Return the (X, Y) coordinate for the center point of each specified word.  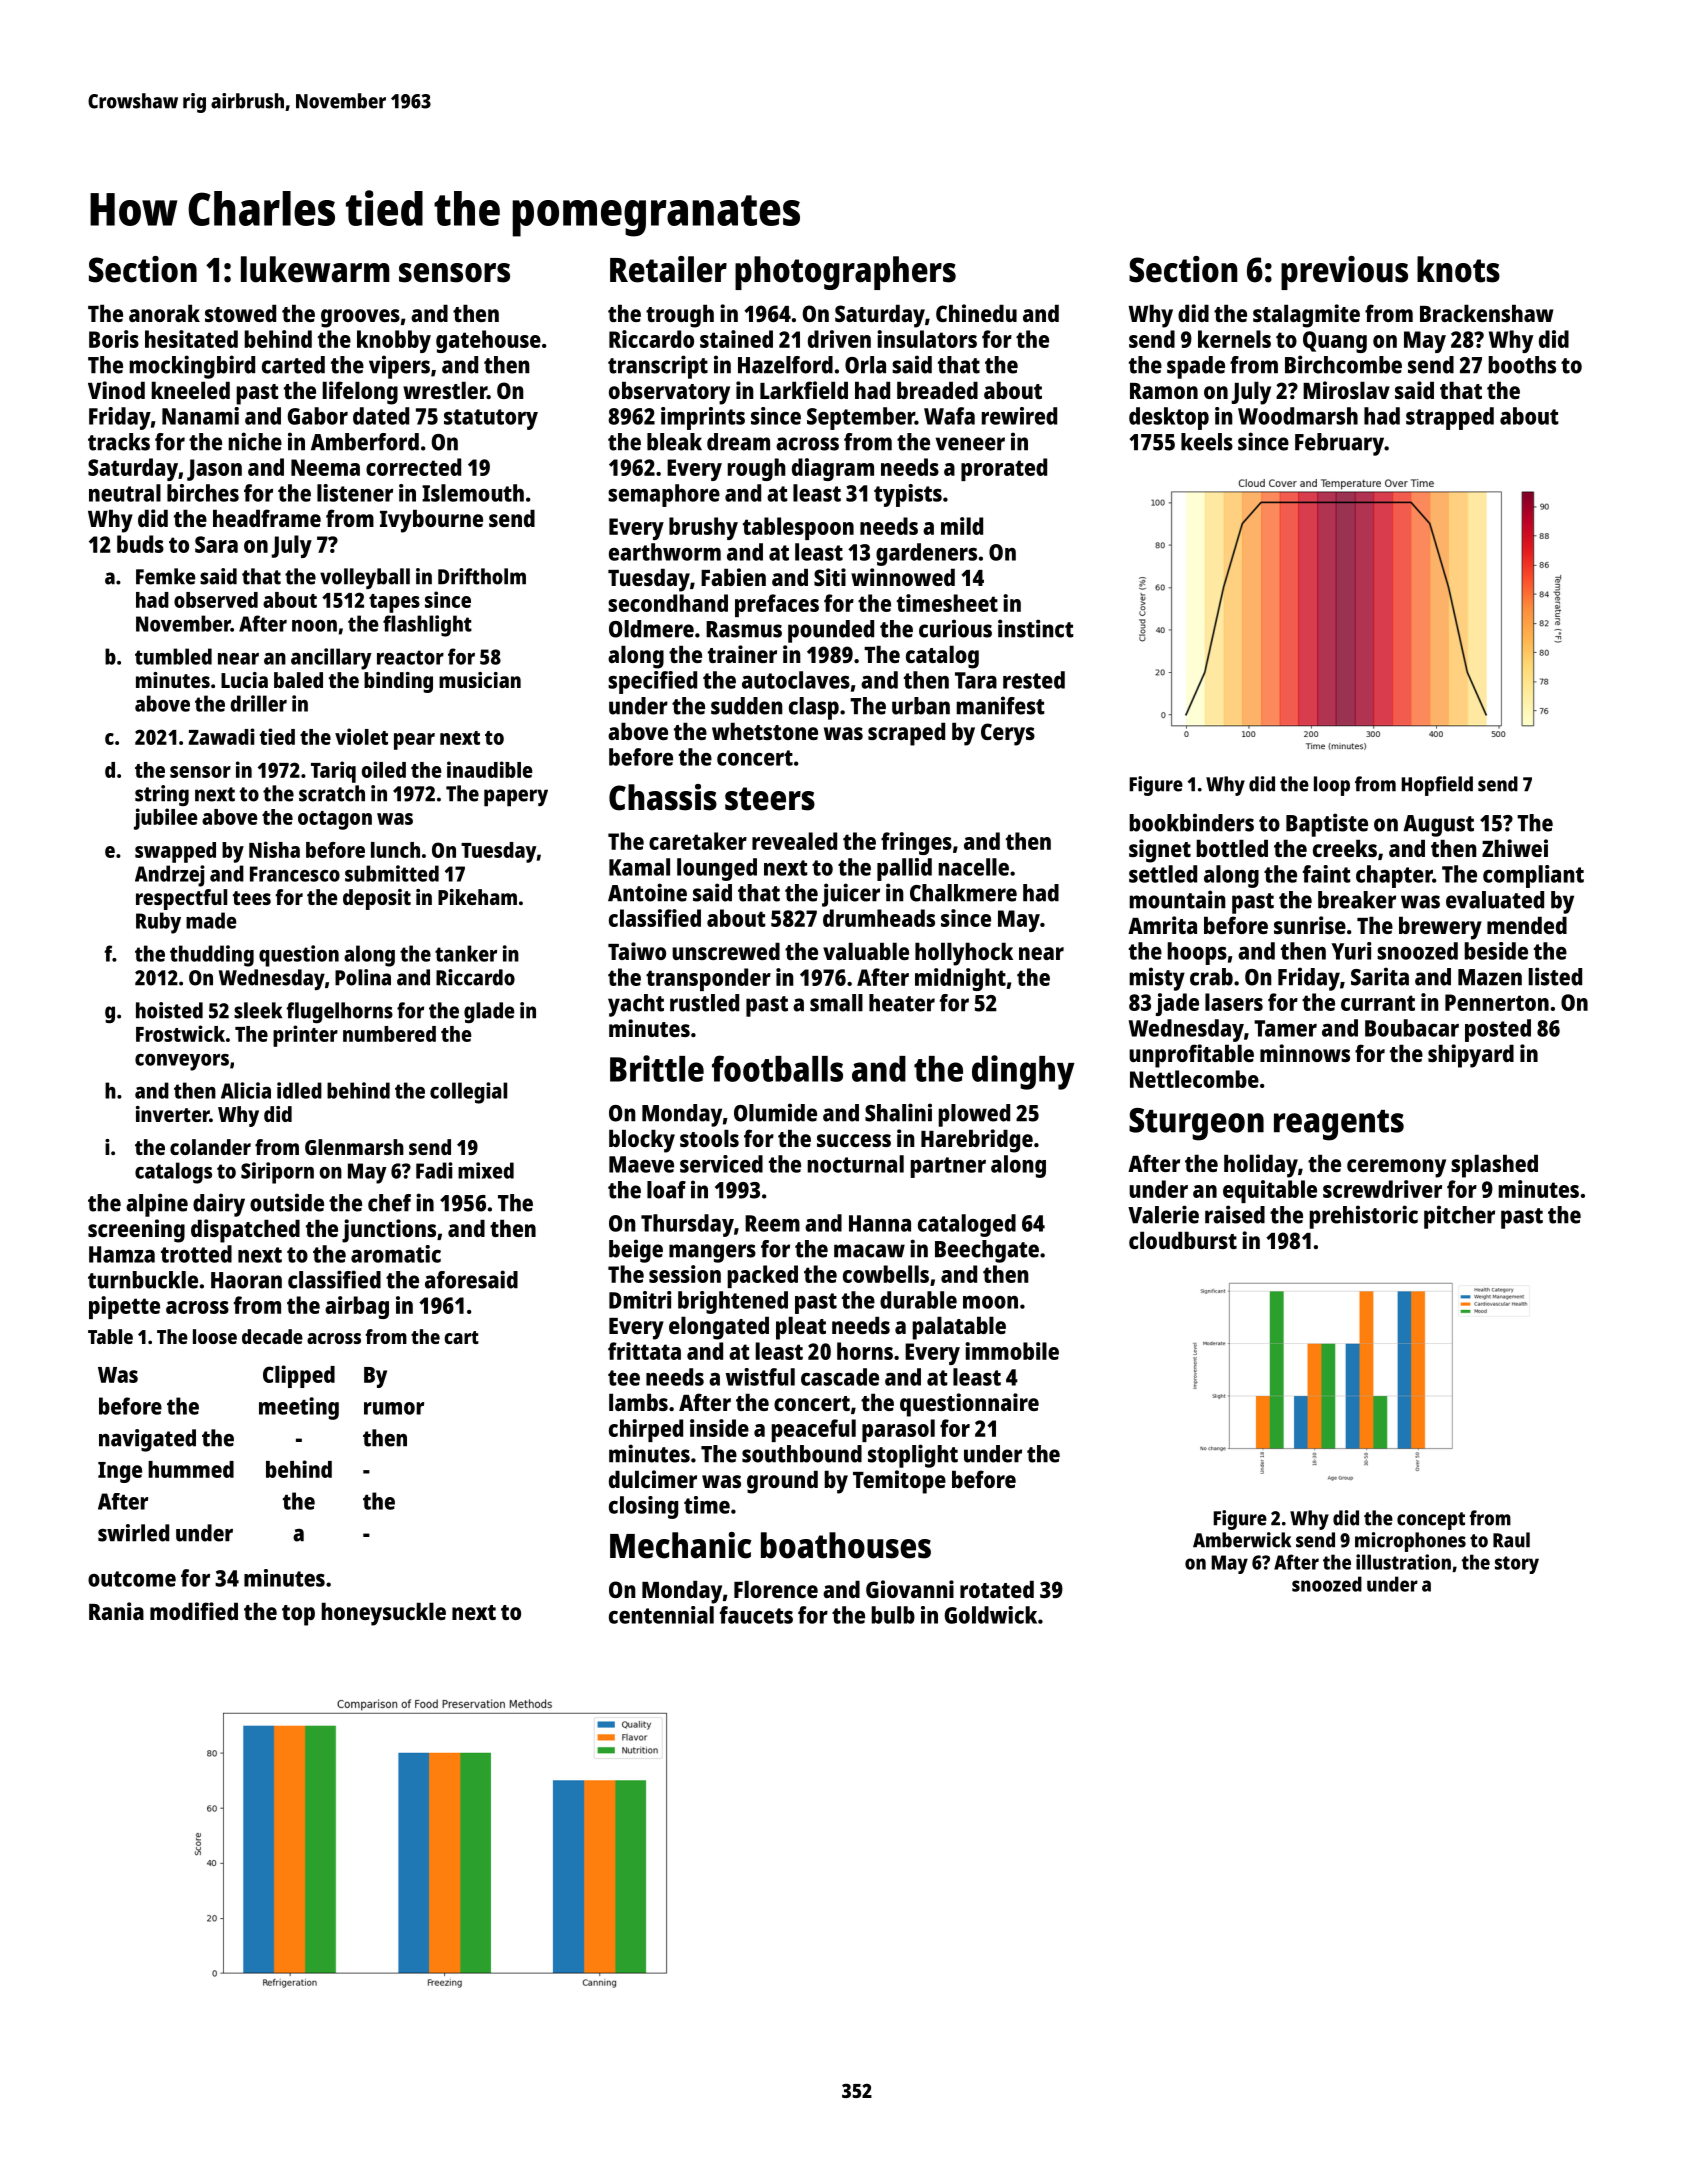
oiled (384, 769)
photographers (845, 273)
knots (1458, 269)
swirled (133, 1533)
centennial (661, 1615)
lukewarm (315, 269)
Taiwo (637, 951)
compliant (1533, 876)
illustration (1403, 1562)
